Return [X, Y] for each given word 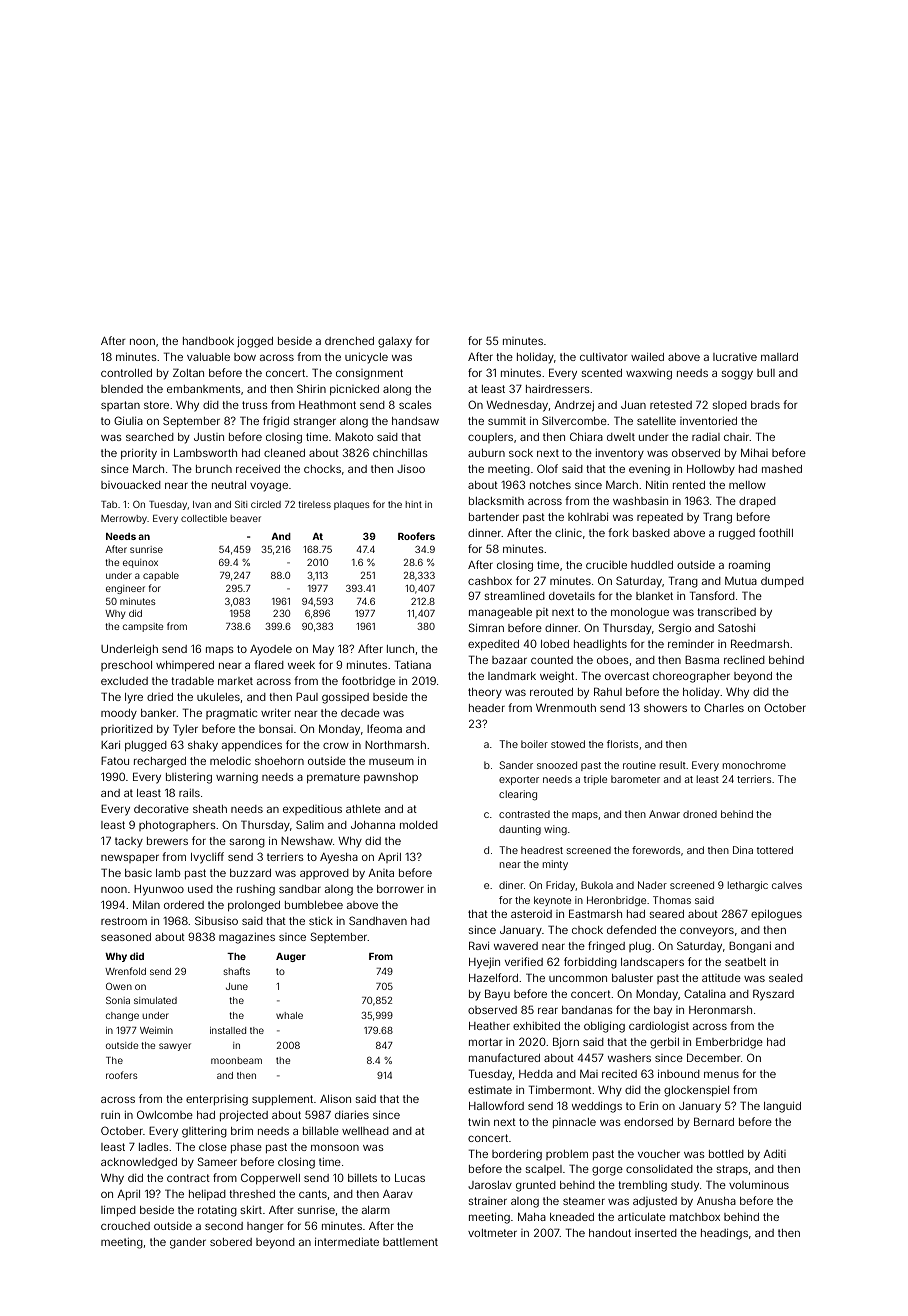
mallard [779, 357]
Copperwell [270, 1178]
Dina [743, 850]
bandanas [587, 1010]
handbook [208, 341]
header [487, 708]
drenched [349, 341]
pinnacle [574, 1123]
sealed [786, 978]
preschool [126, 666]
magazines [247, 938]
